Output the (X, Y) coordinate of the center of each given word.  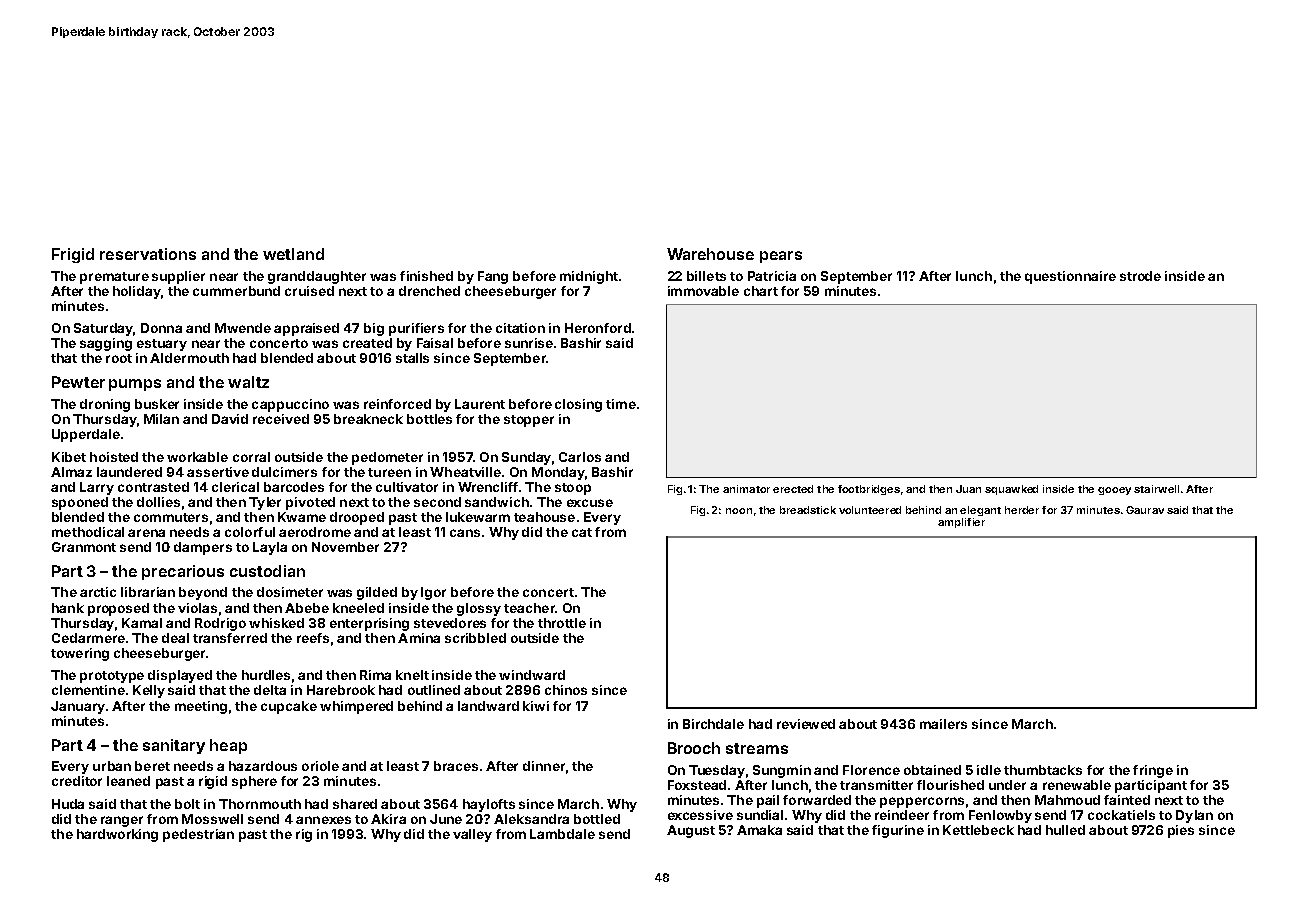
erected (793, 489)
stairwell (1156, 489)
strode (1140, 276)
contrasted (153, 487)
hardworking (117, 835)
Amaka (759, 830)
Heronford (598, 328)
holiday (137, 292)
